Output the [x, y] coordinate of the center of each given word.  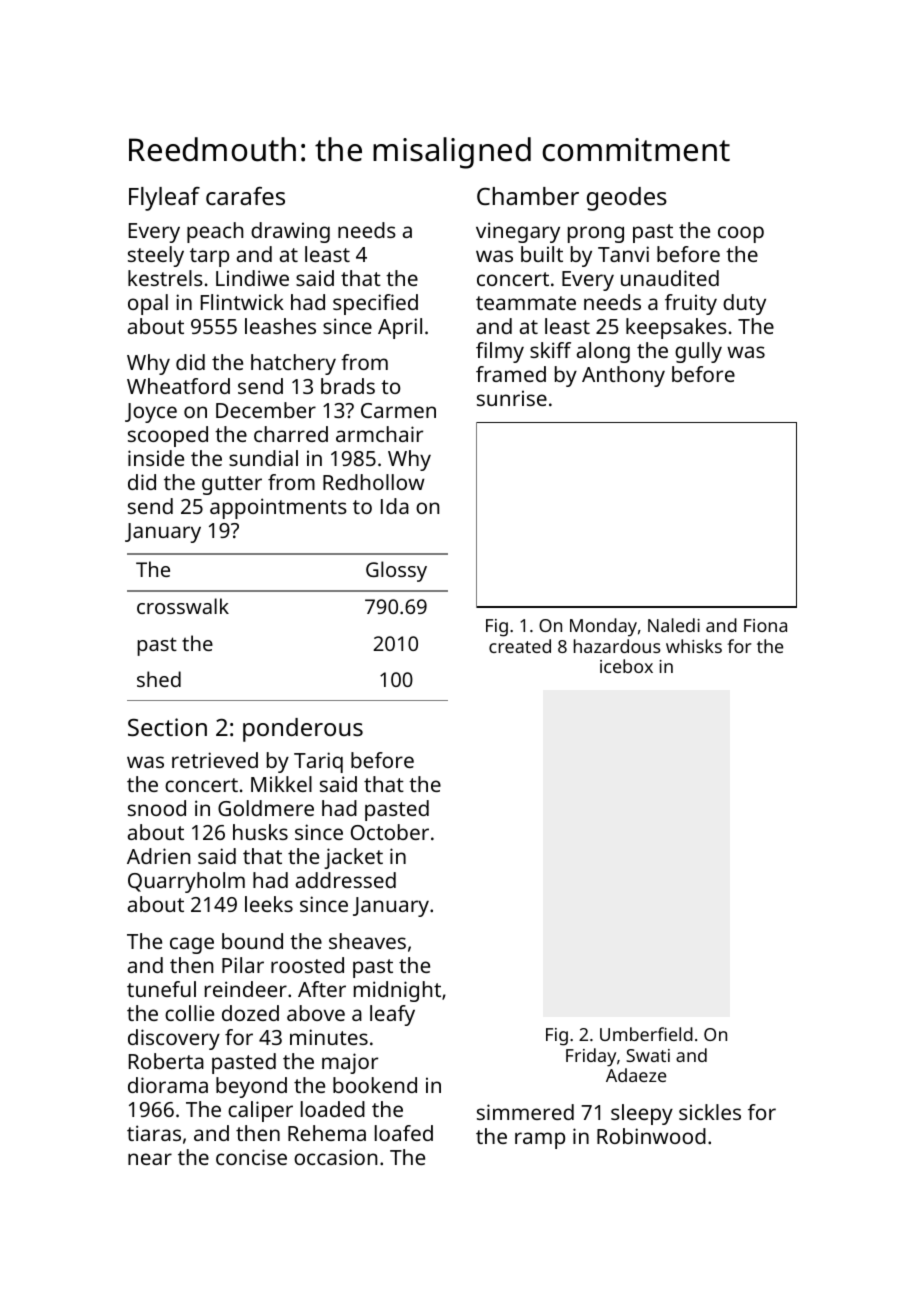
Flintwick [242, 302]
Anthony [623, 376]
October [390, 832]
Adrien [158, 856]
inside [156, 458]
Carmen [398, 410]
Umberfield [646, 1034]
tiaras [154, 1133]
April [400, 328]
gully [698, 352]
